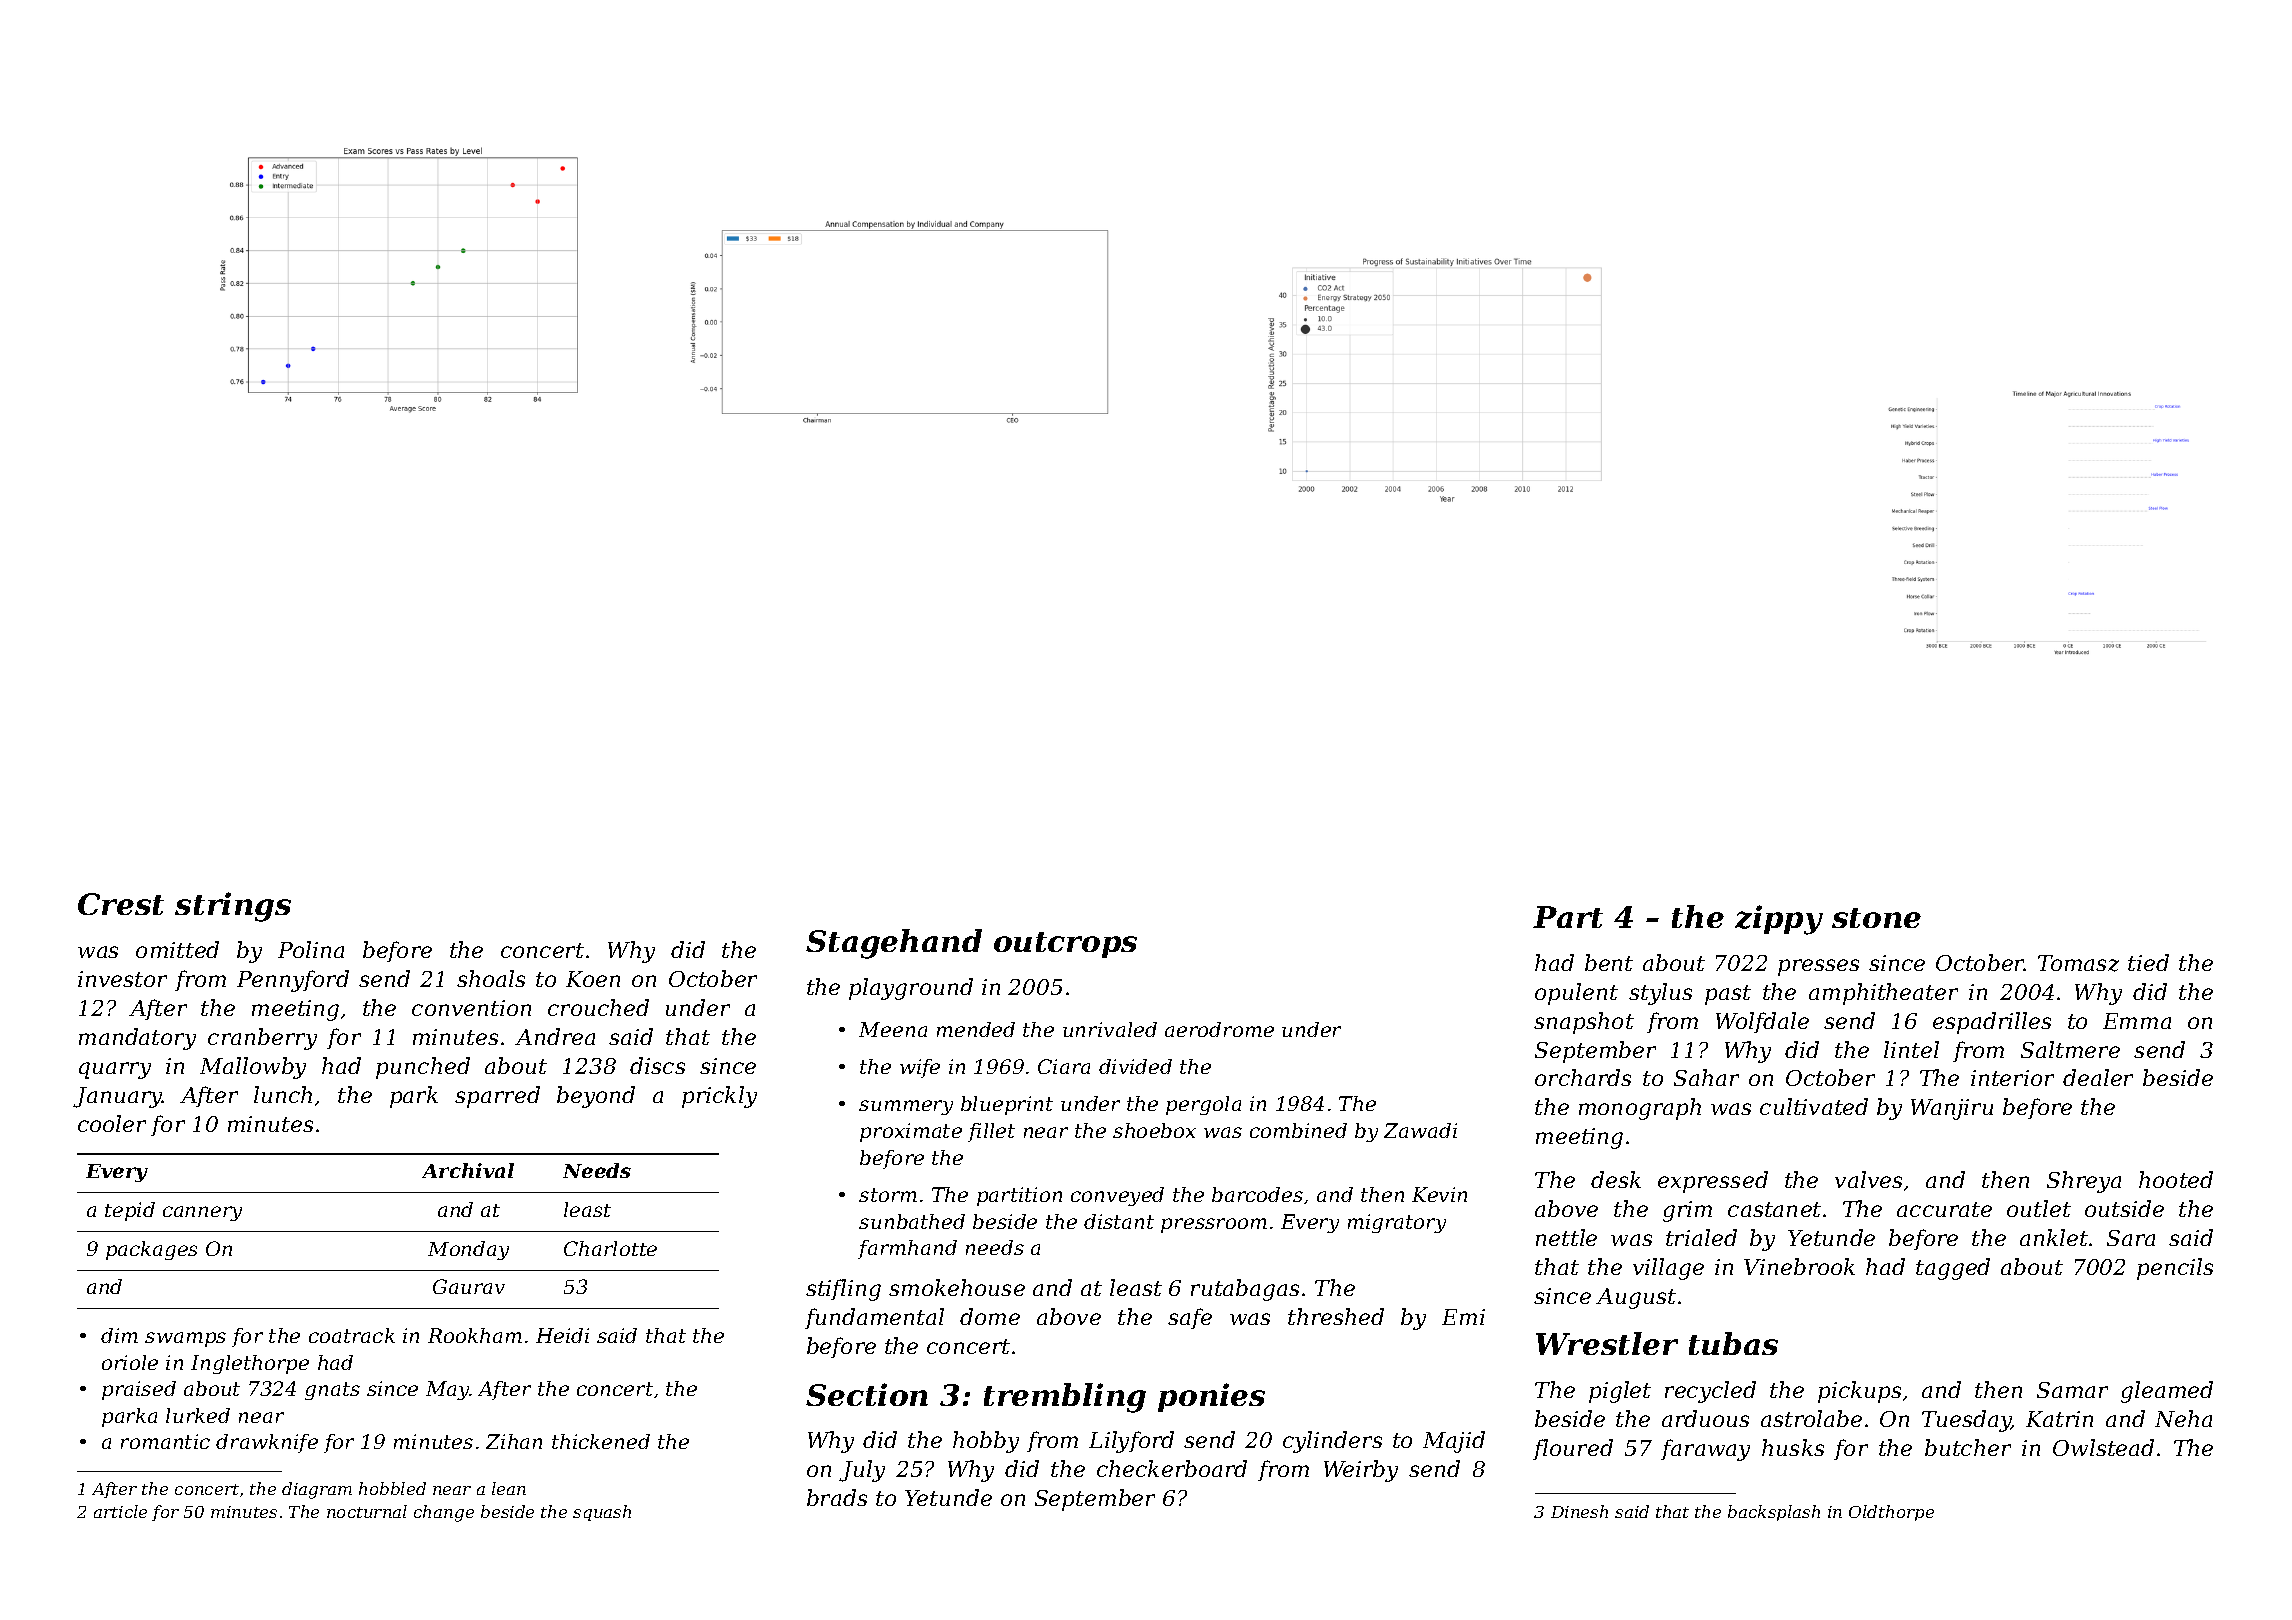 The width and height of the screenshot is (2292, 1620). What do you see at coordinates (907, 1249) in the screenshot?
I see `farmhand` at bounding box center [907, 1249].
